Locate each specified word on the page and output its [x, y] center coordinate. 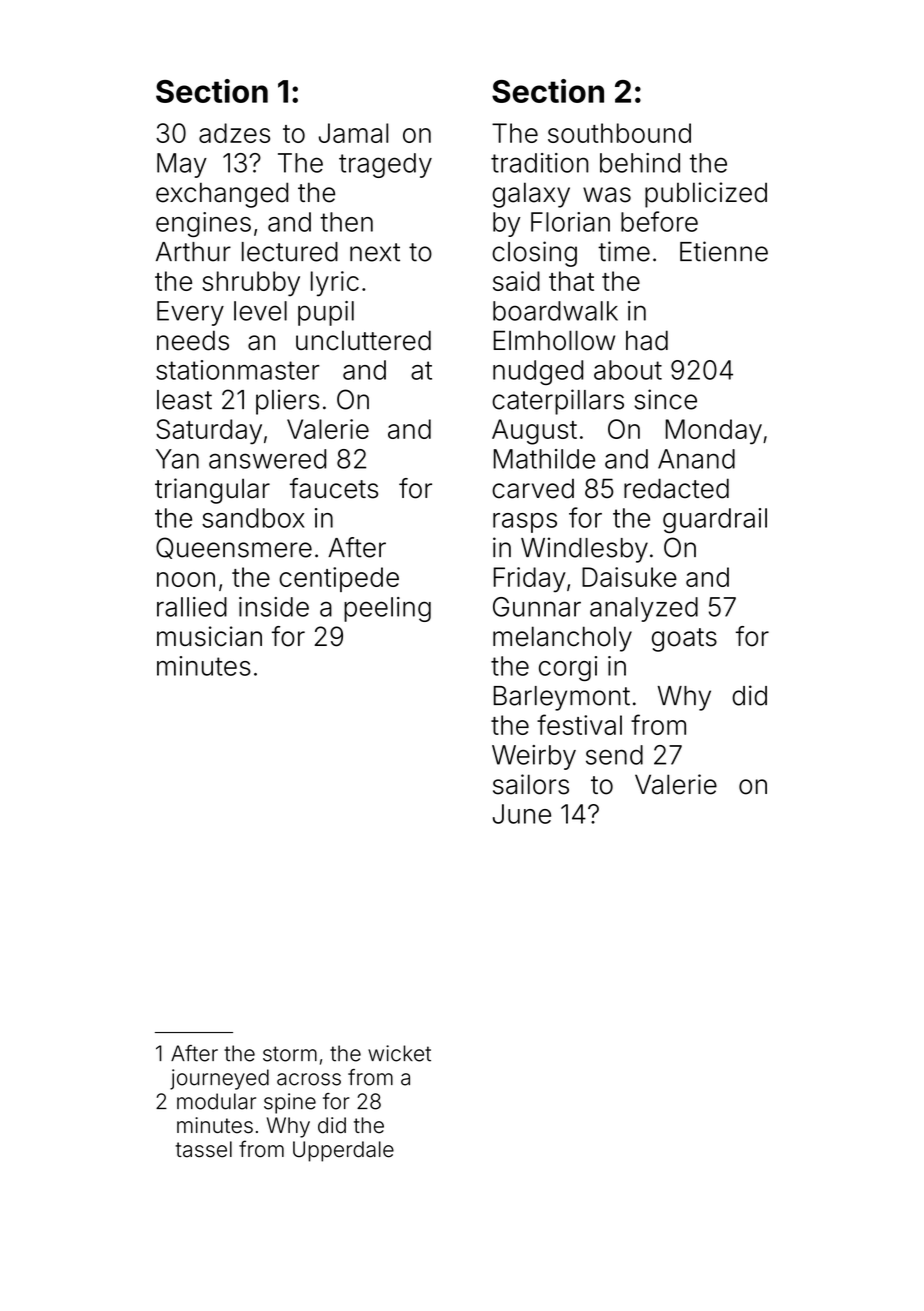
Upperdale [343, 1151]
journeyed [219, 1079]
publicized [706, 195]
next [375, 252]
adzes [234, 133]
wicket [399, 1053]
